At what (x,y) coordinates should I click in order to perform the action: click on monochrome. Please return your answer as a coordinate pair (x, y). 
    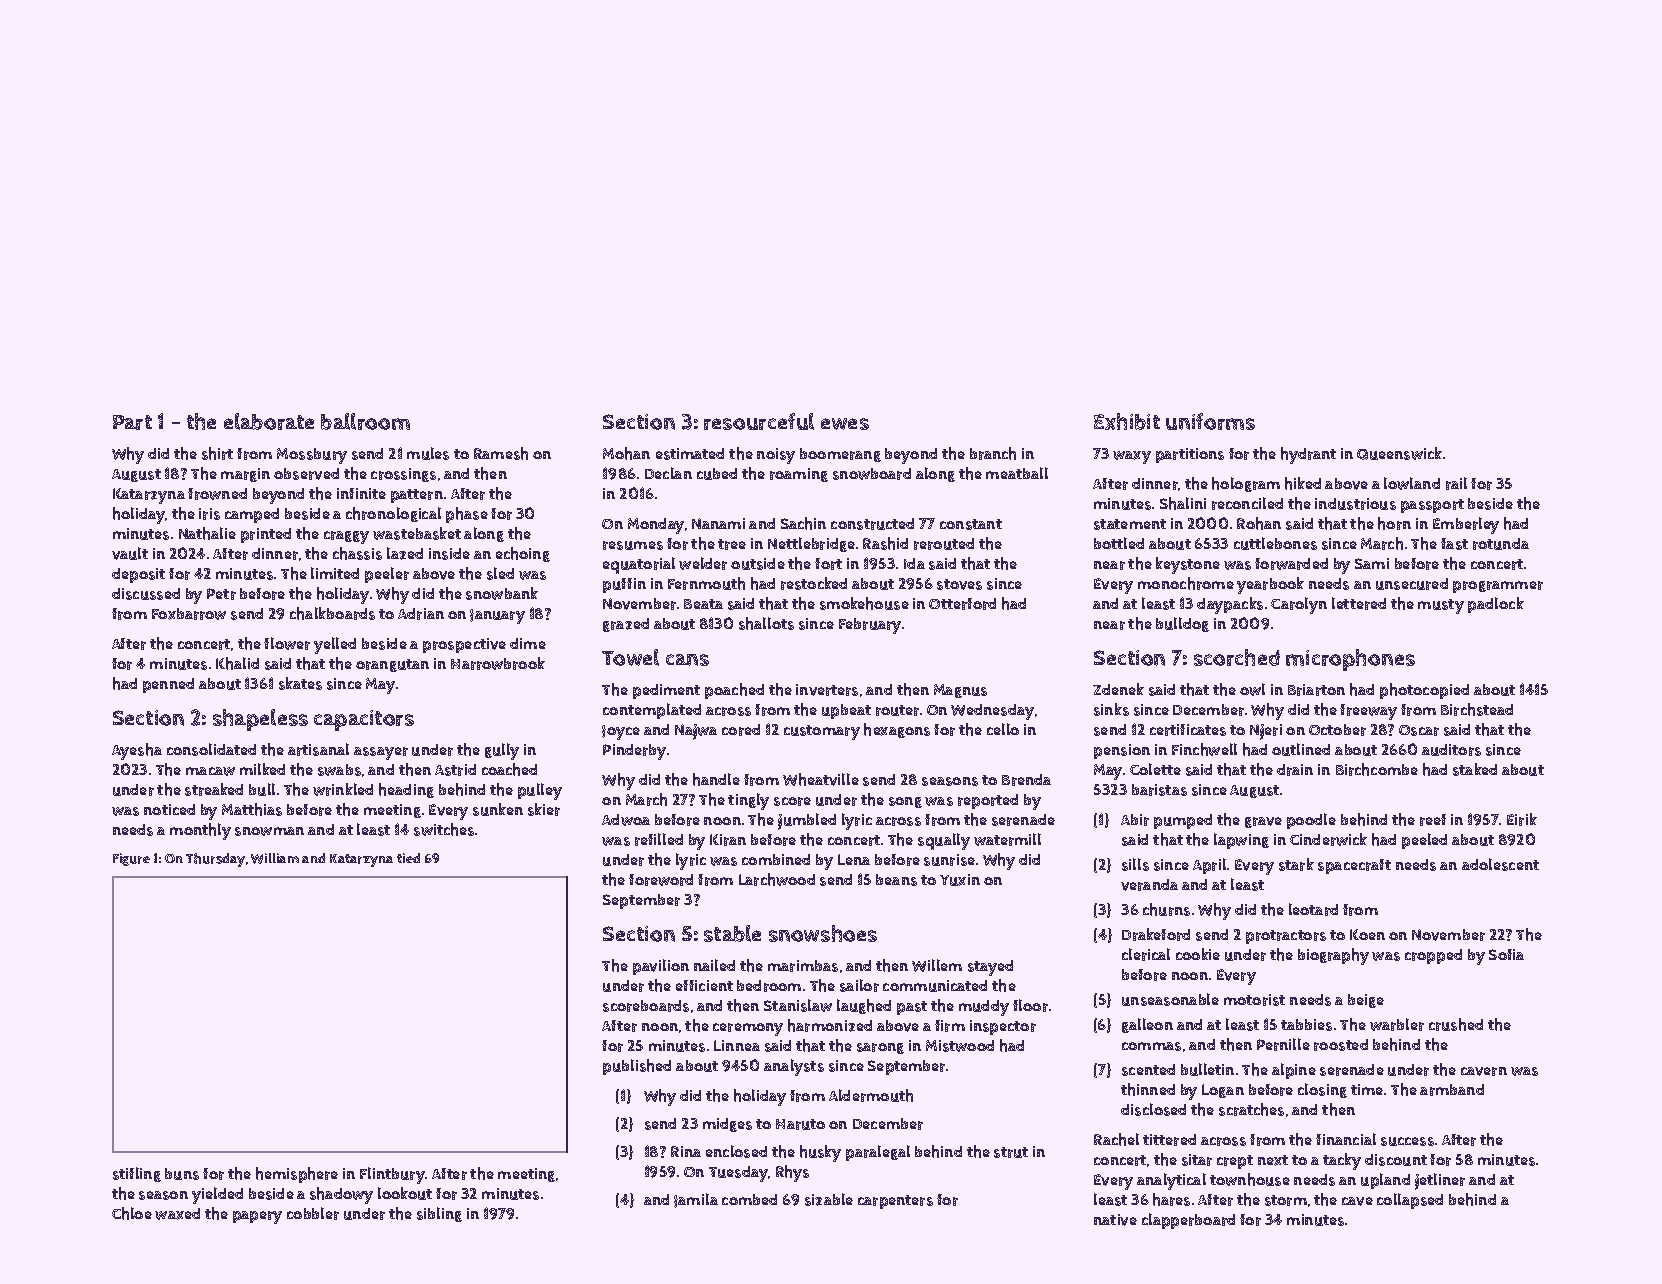
    Looking at the image, I should click on (1186, 583).
